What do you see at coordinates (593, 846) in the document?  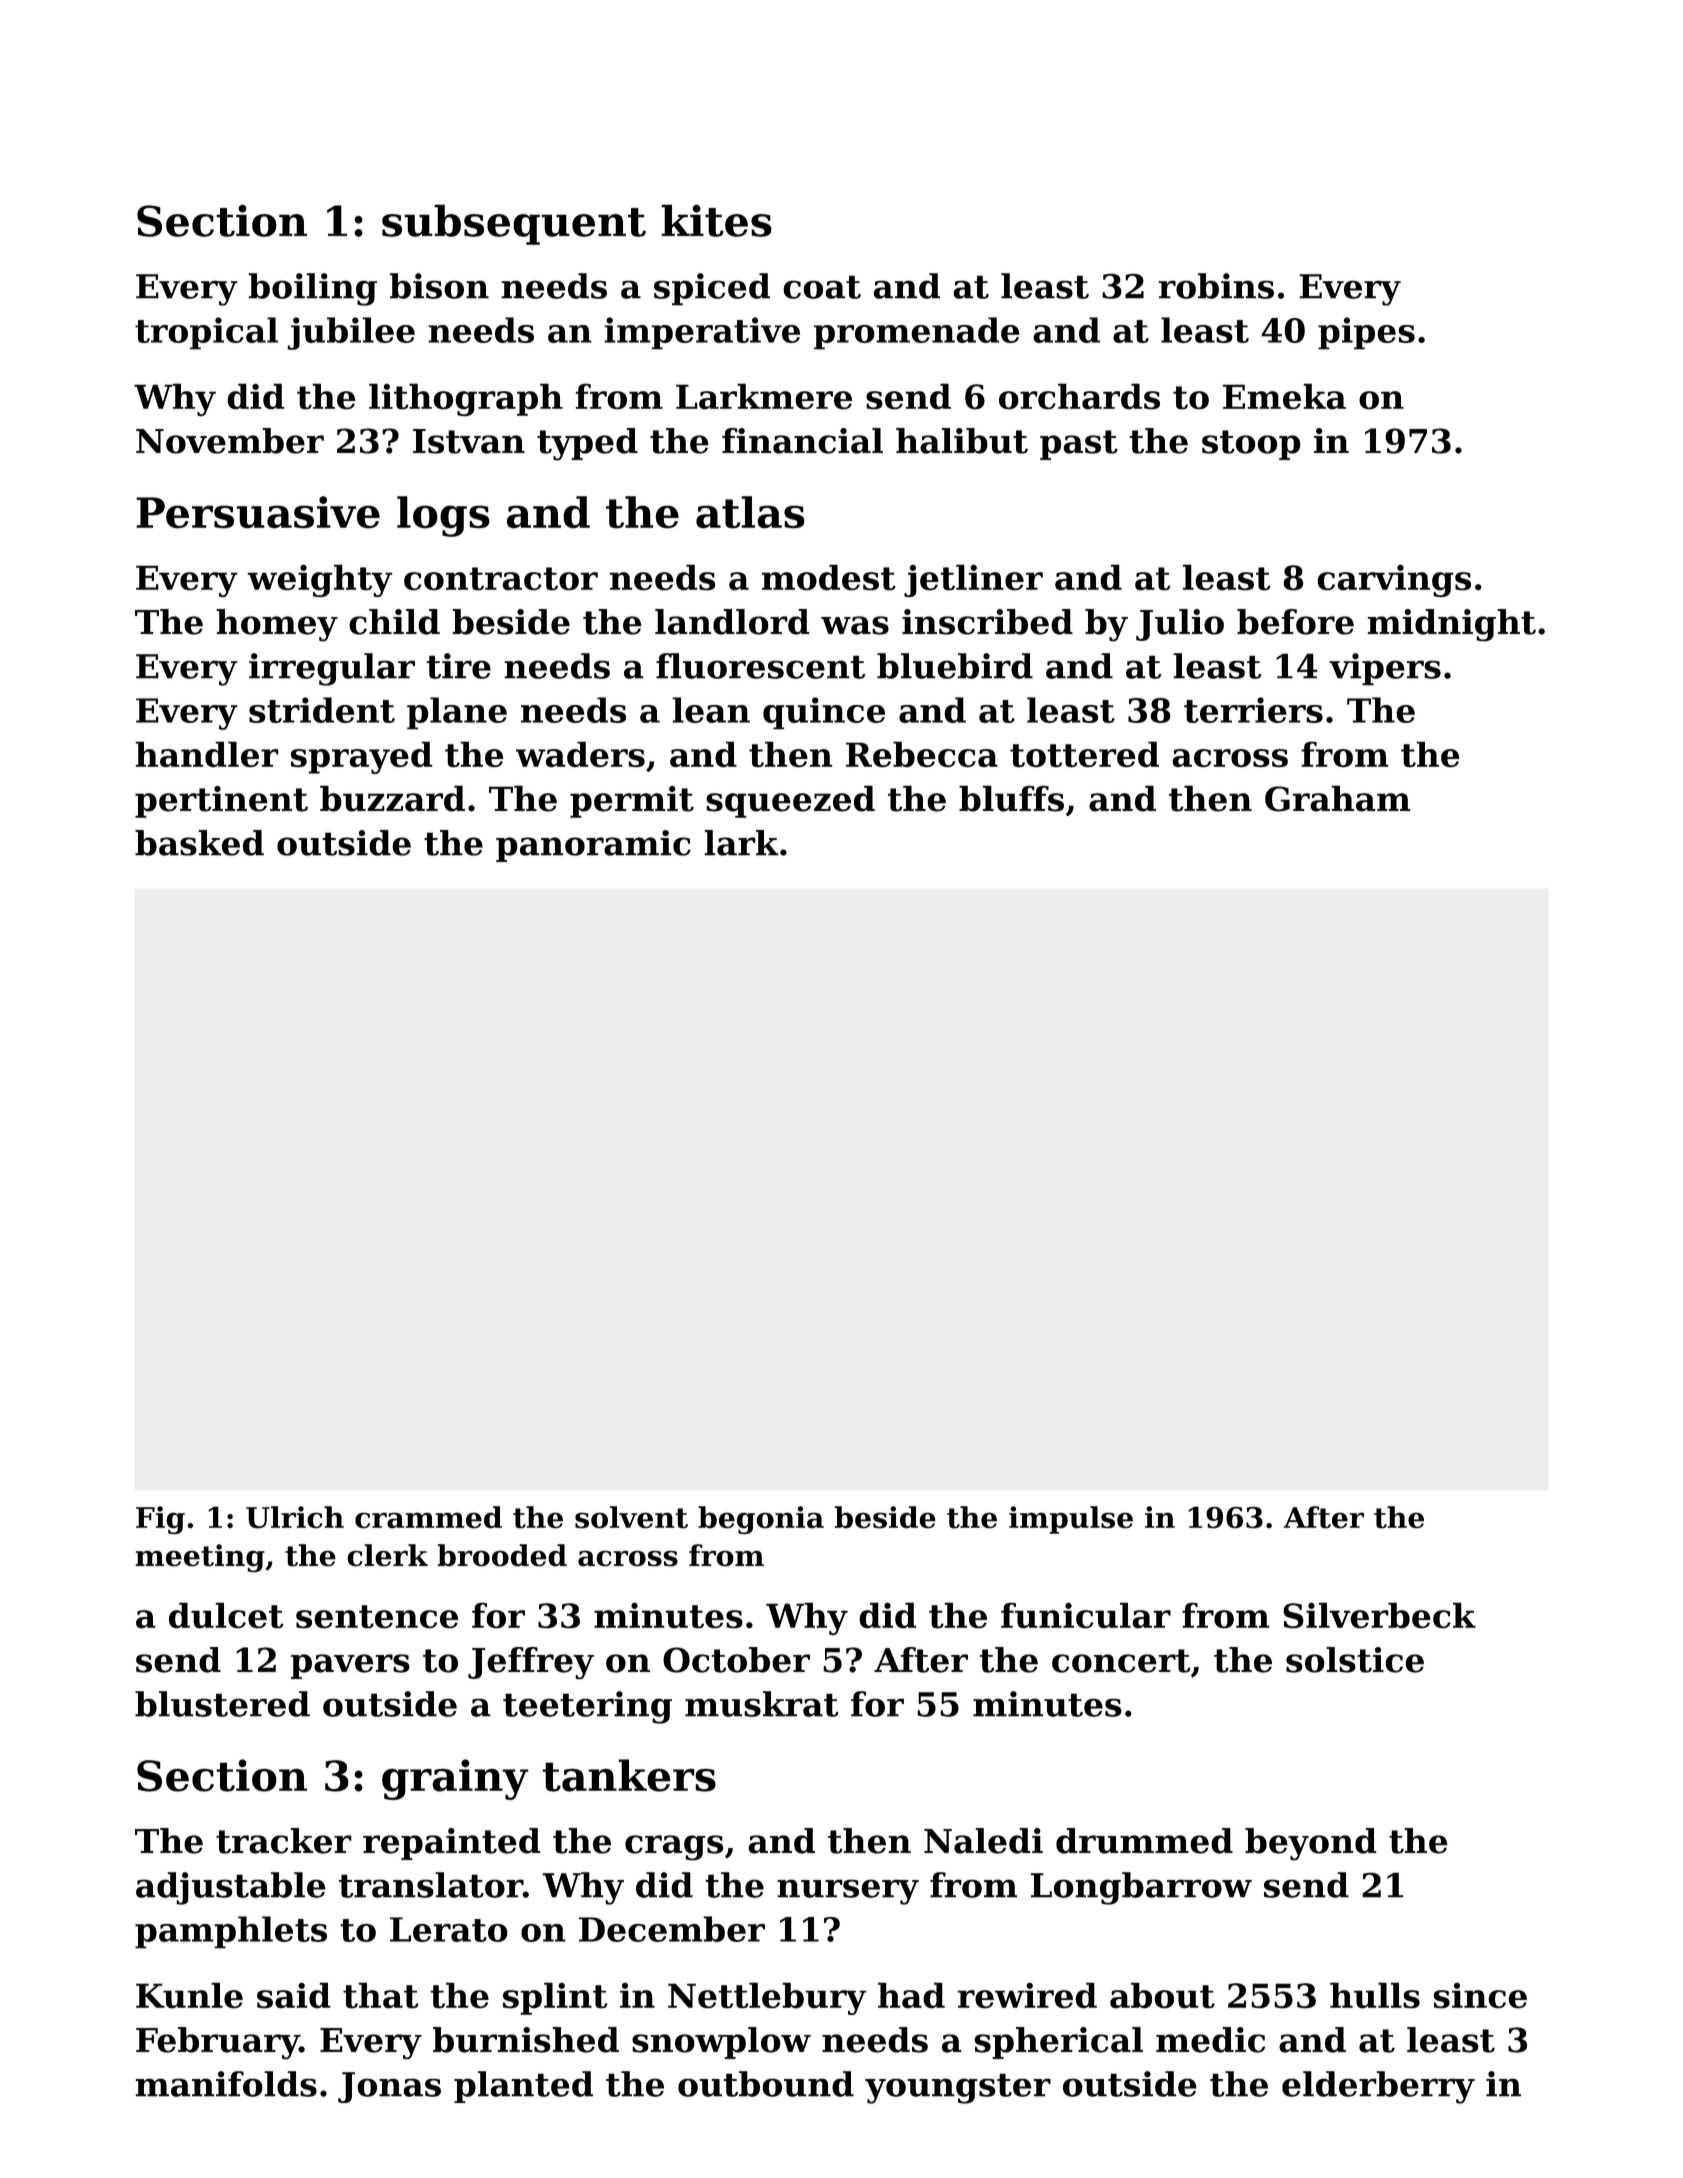 I see `panoramic` at bounding box center [593, 846].
